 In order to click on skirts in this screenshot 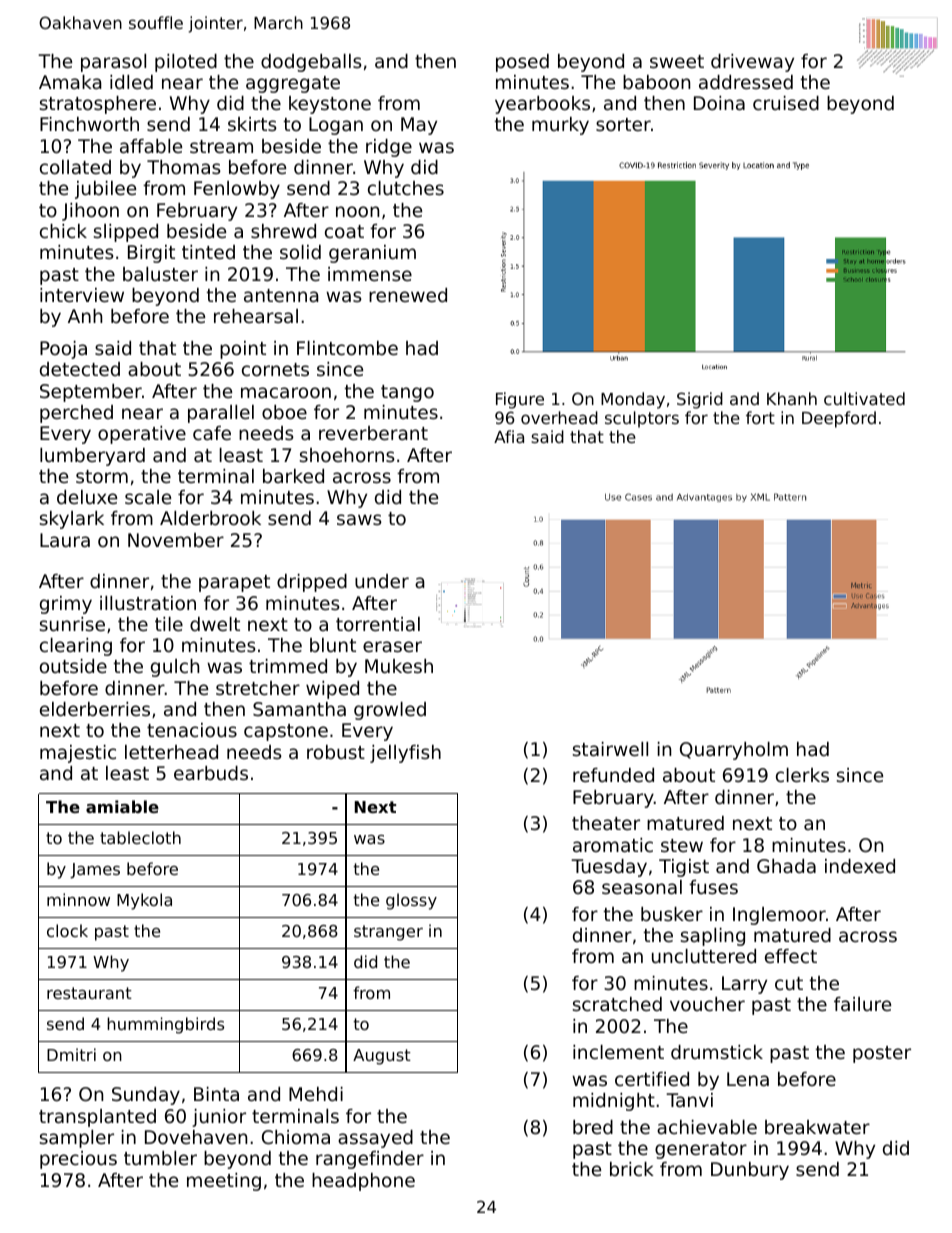, I will do `click(252, 124)`.
